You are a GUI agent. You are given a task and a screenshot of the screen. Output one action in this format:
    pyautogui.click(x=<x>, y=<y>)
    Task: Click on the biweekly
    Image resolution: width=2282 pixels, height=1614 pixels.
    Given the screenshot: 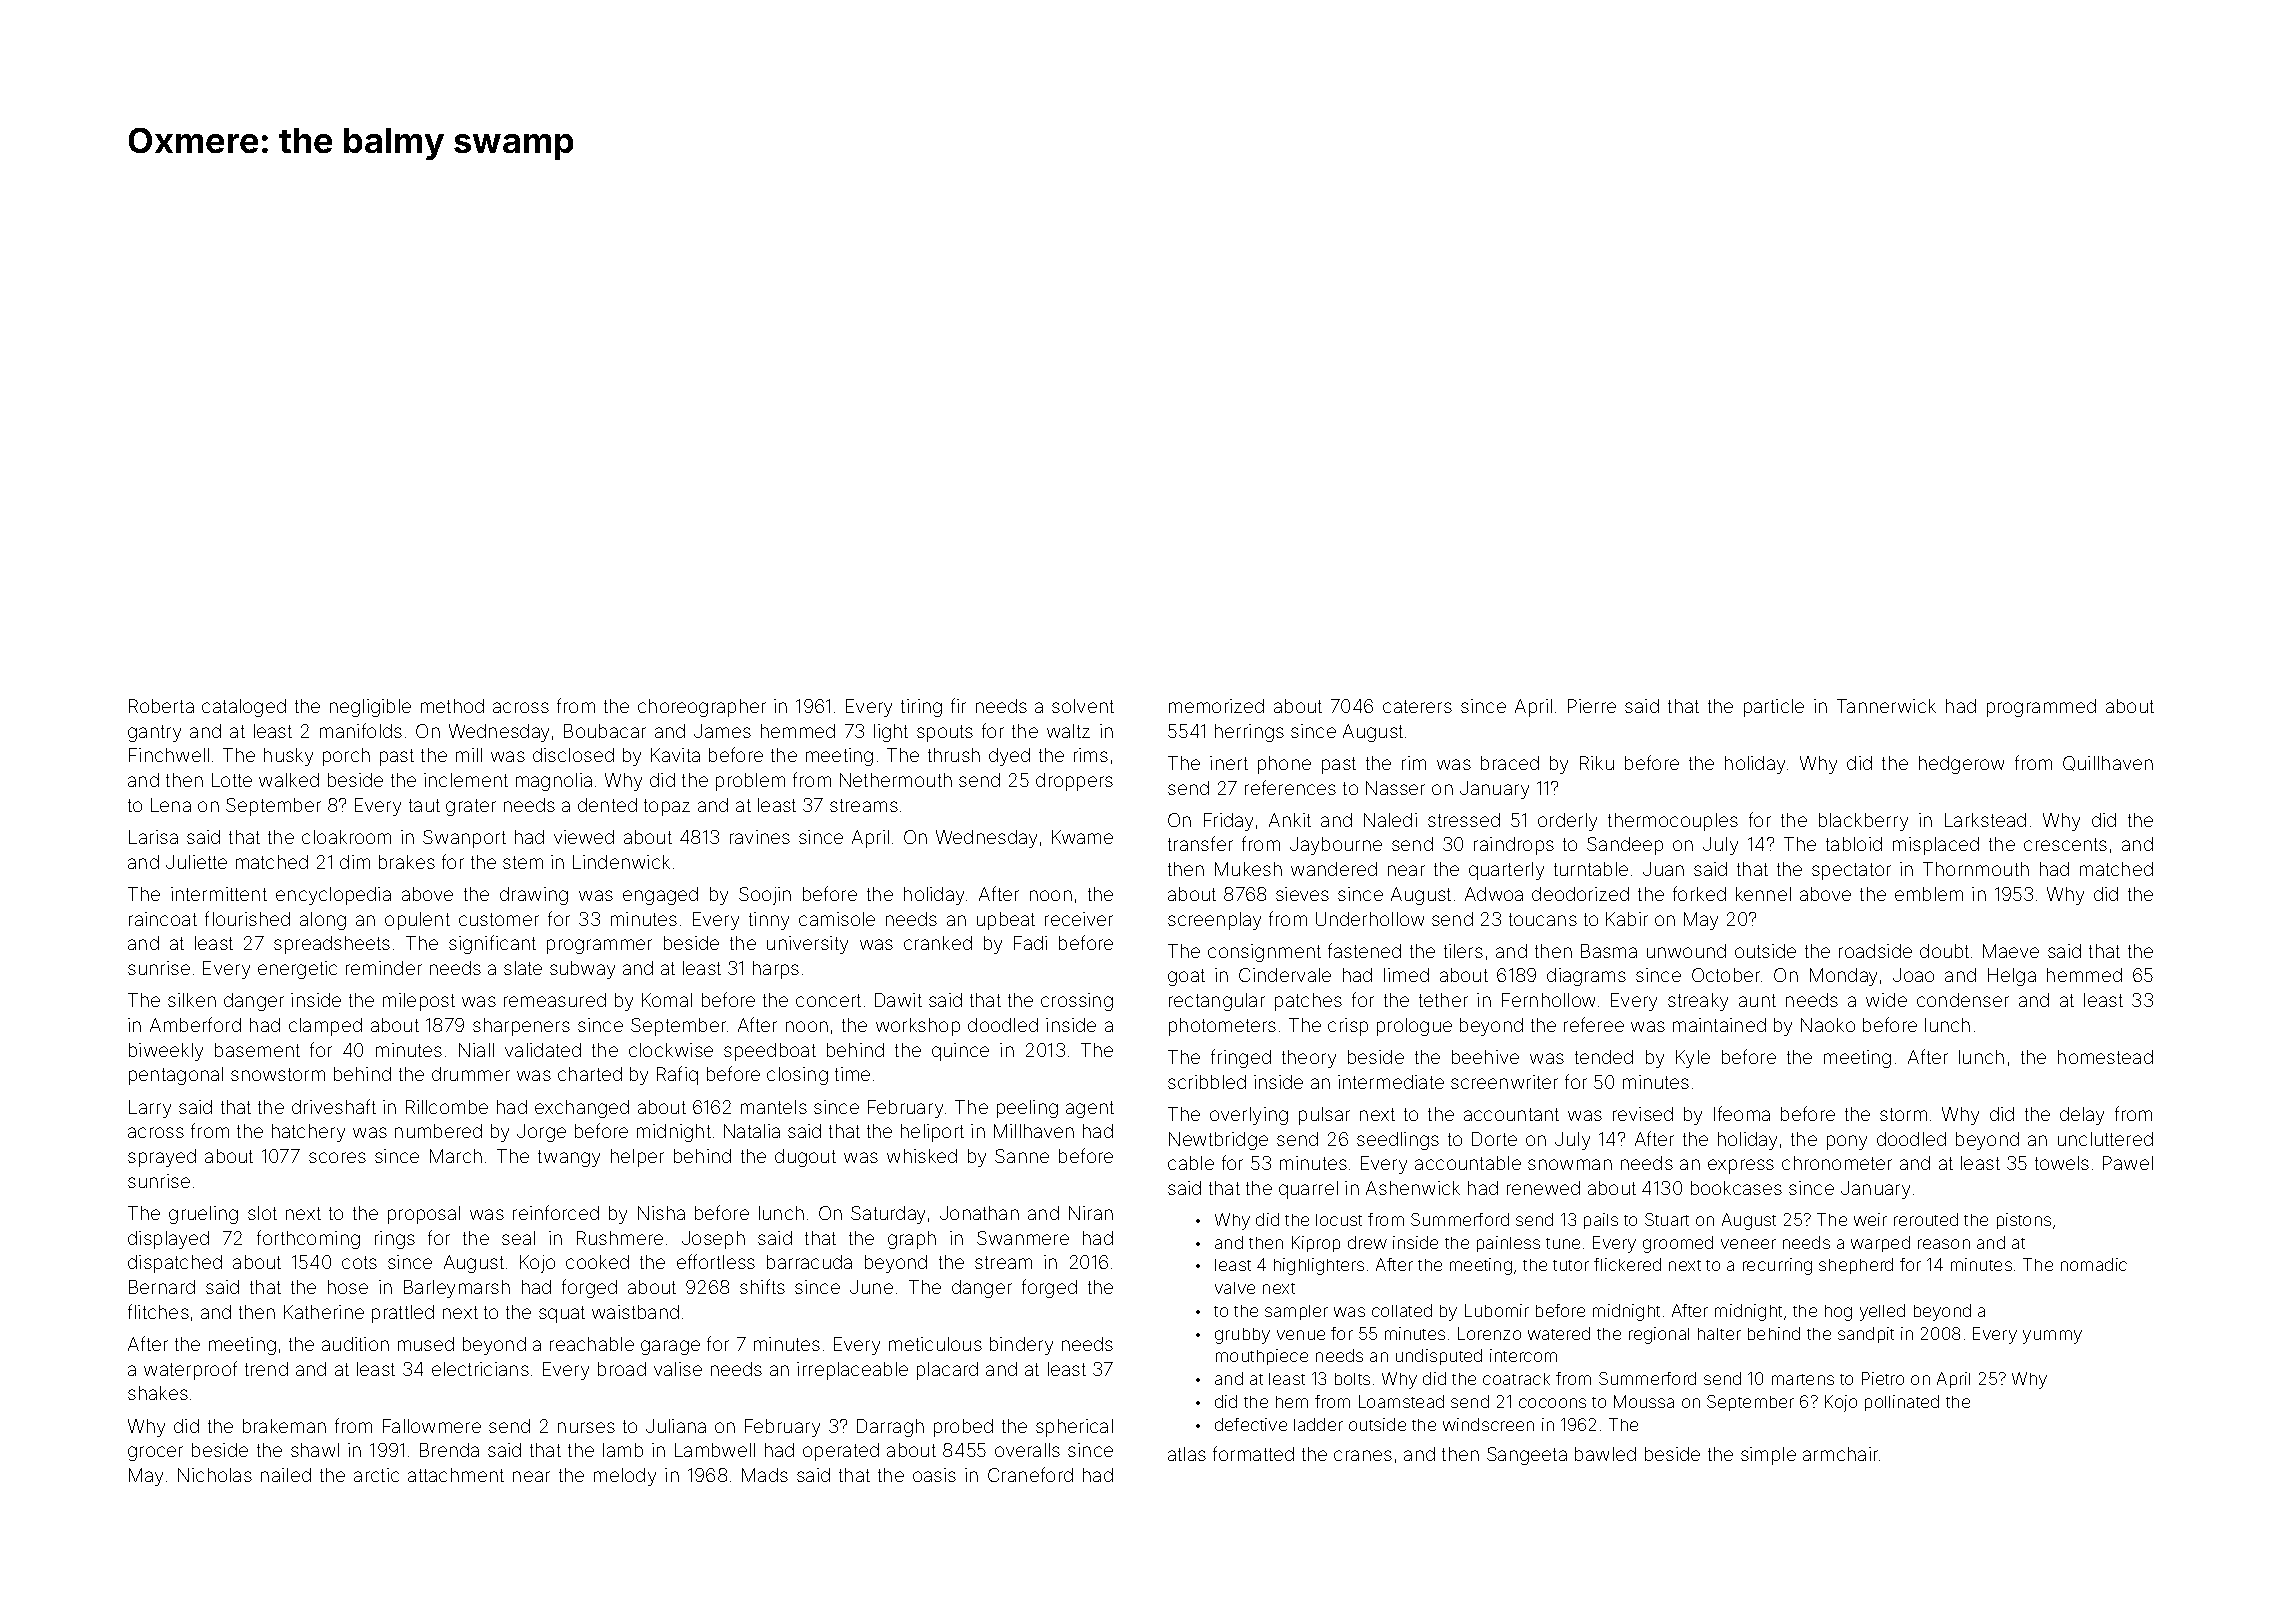 What is the action you would take?
    pyautogui.click(x=166, y=1052)
